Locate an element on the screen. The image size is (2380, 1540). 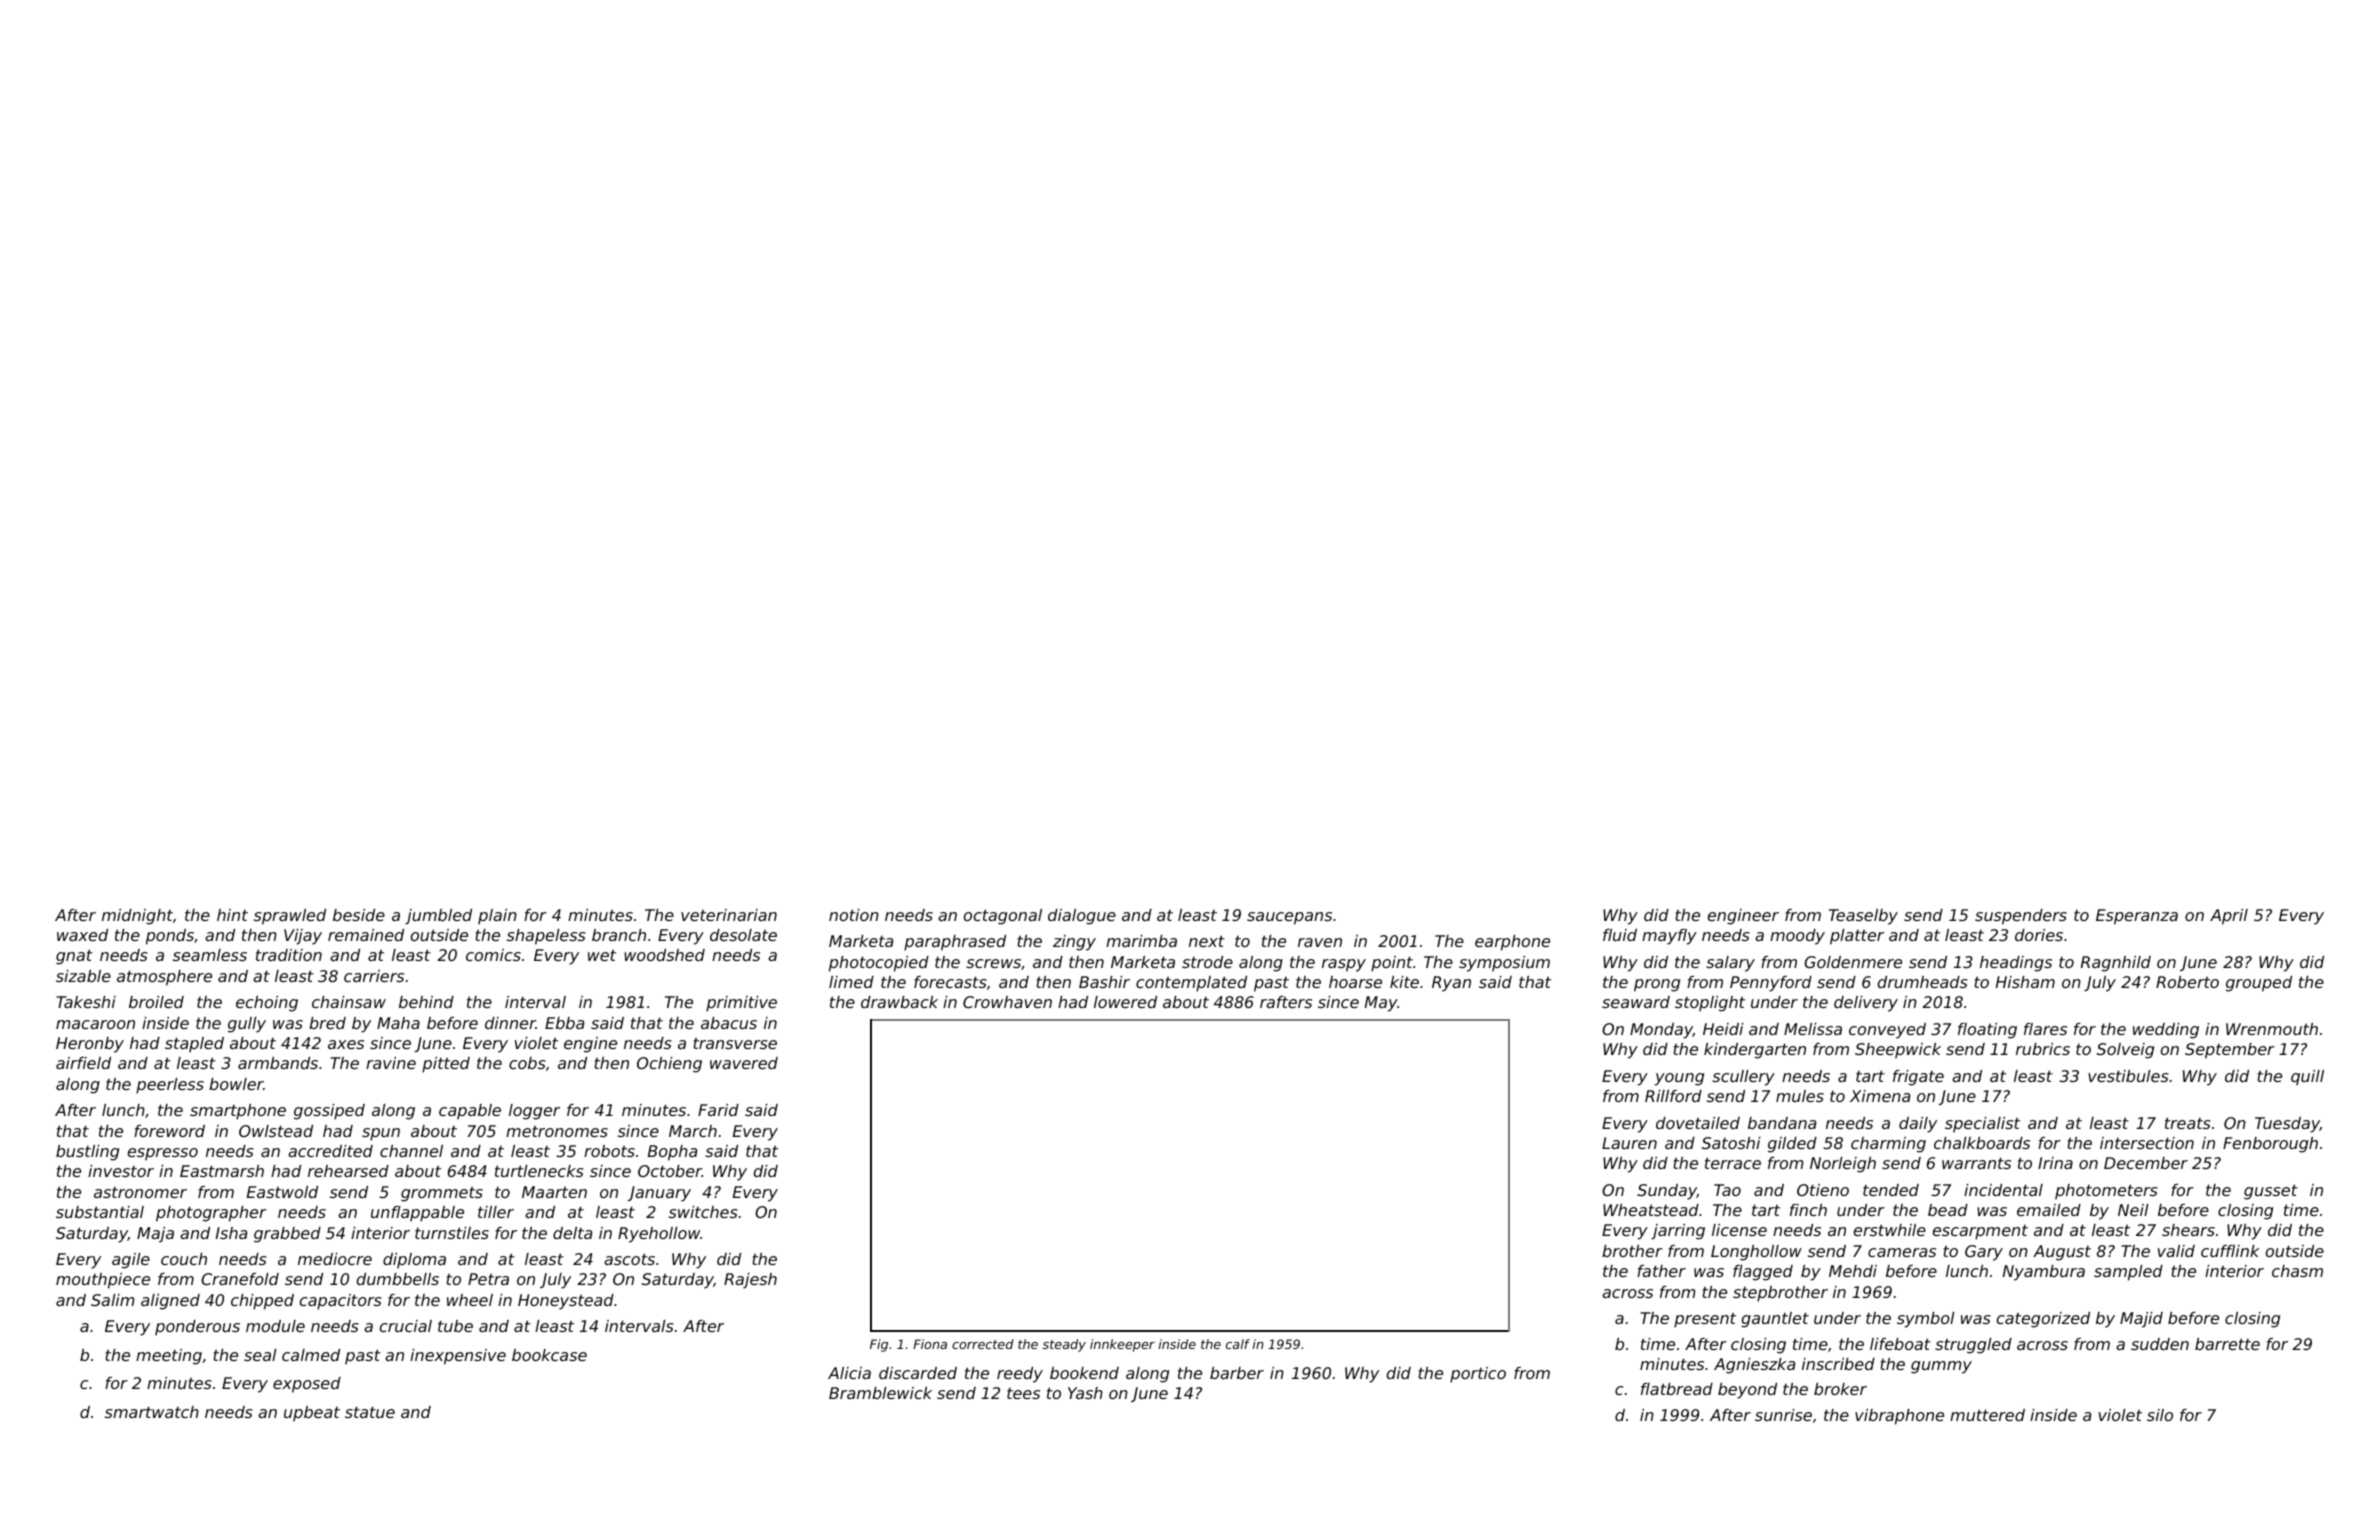
bookend is located at coordinates (1084, 1373).
